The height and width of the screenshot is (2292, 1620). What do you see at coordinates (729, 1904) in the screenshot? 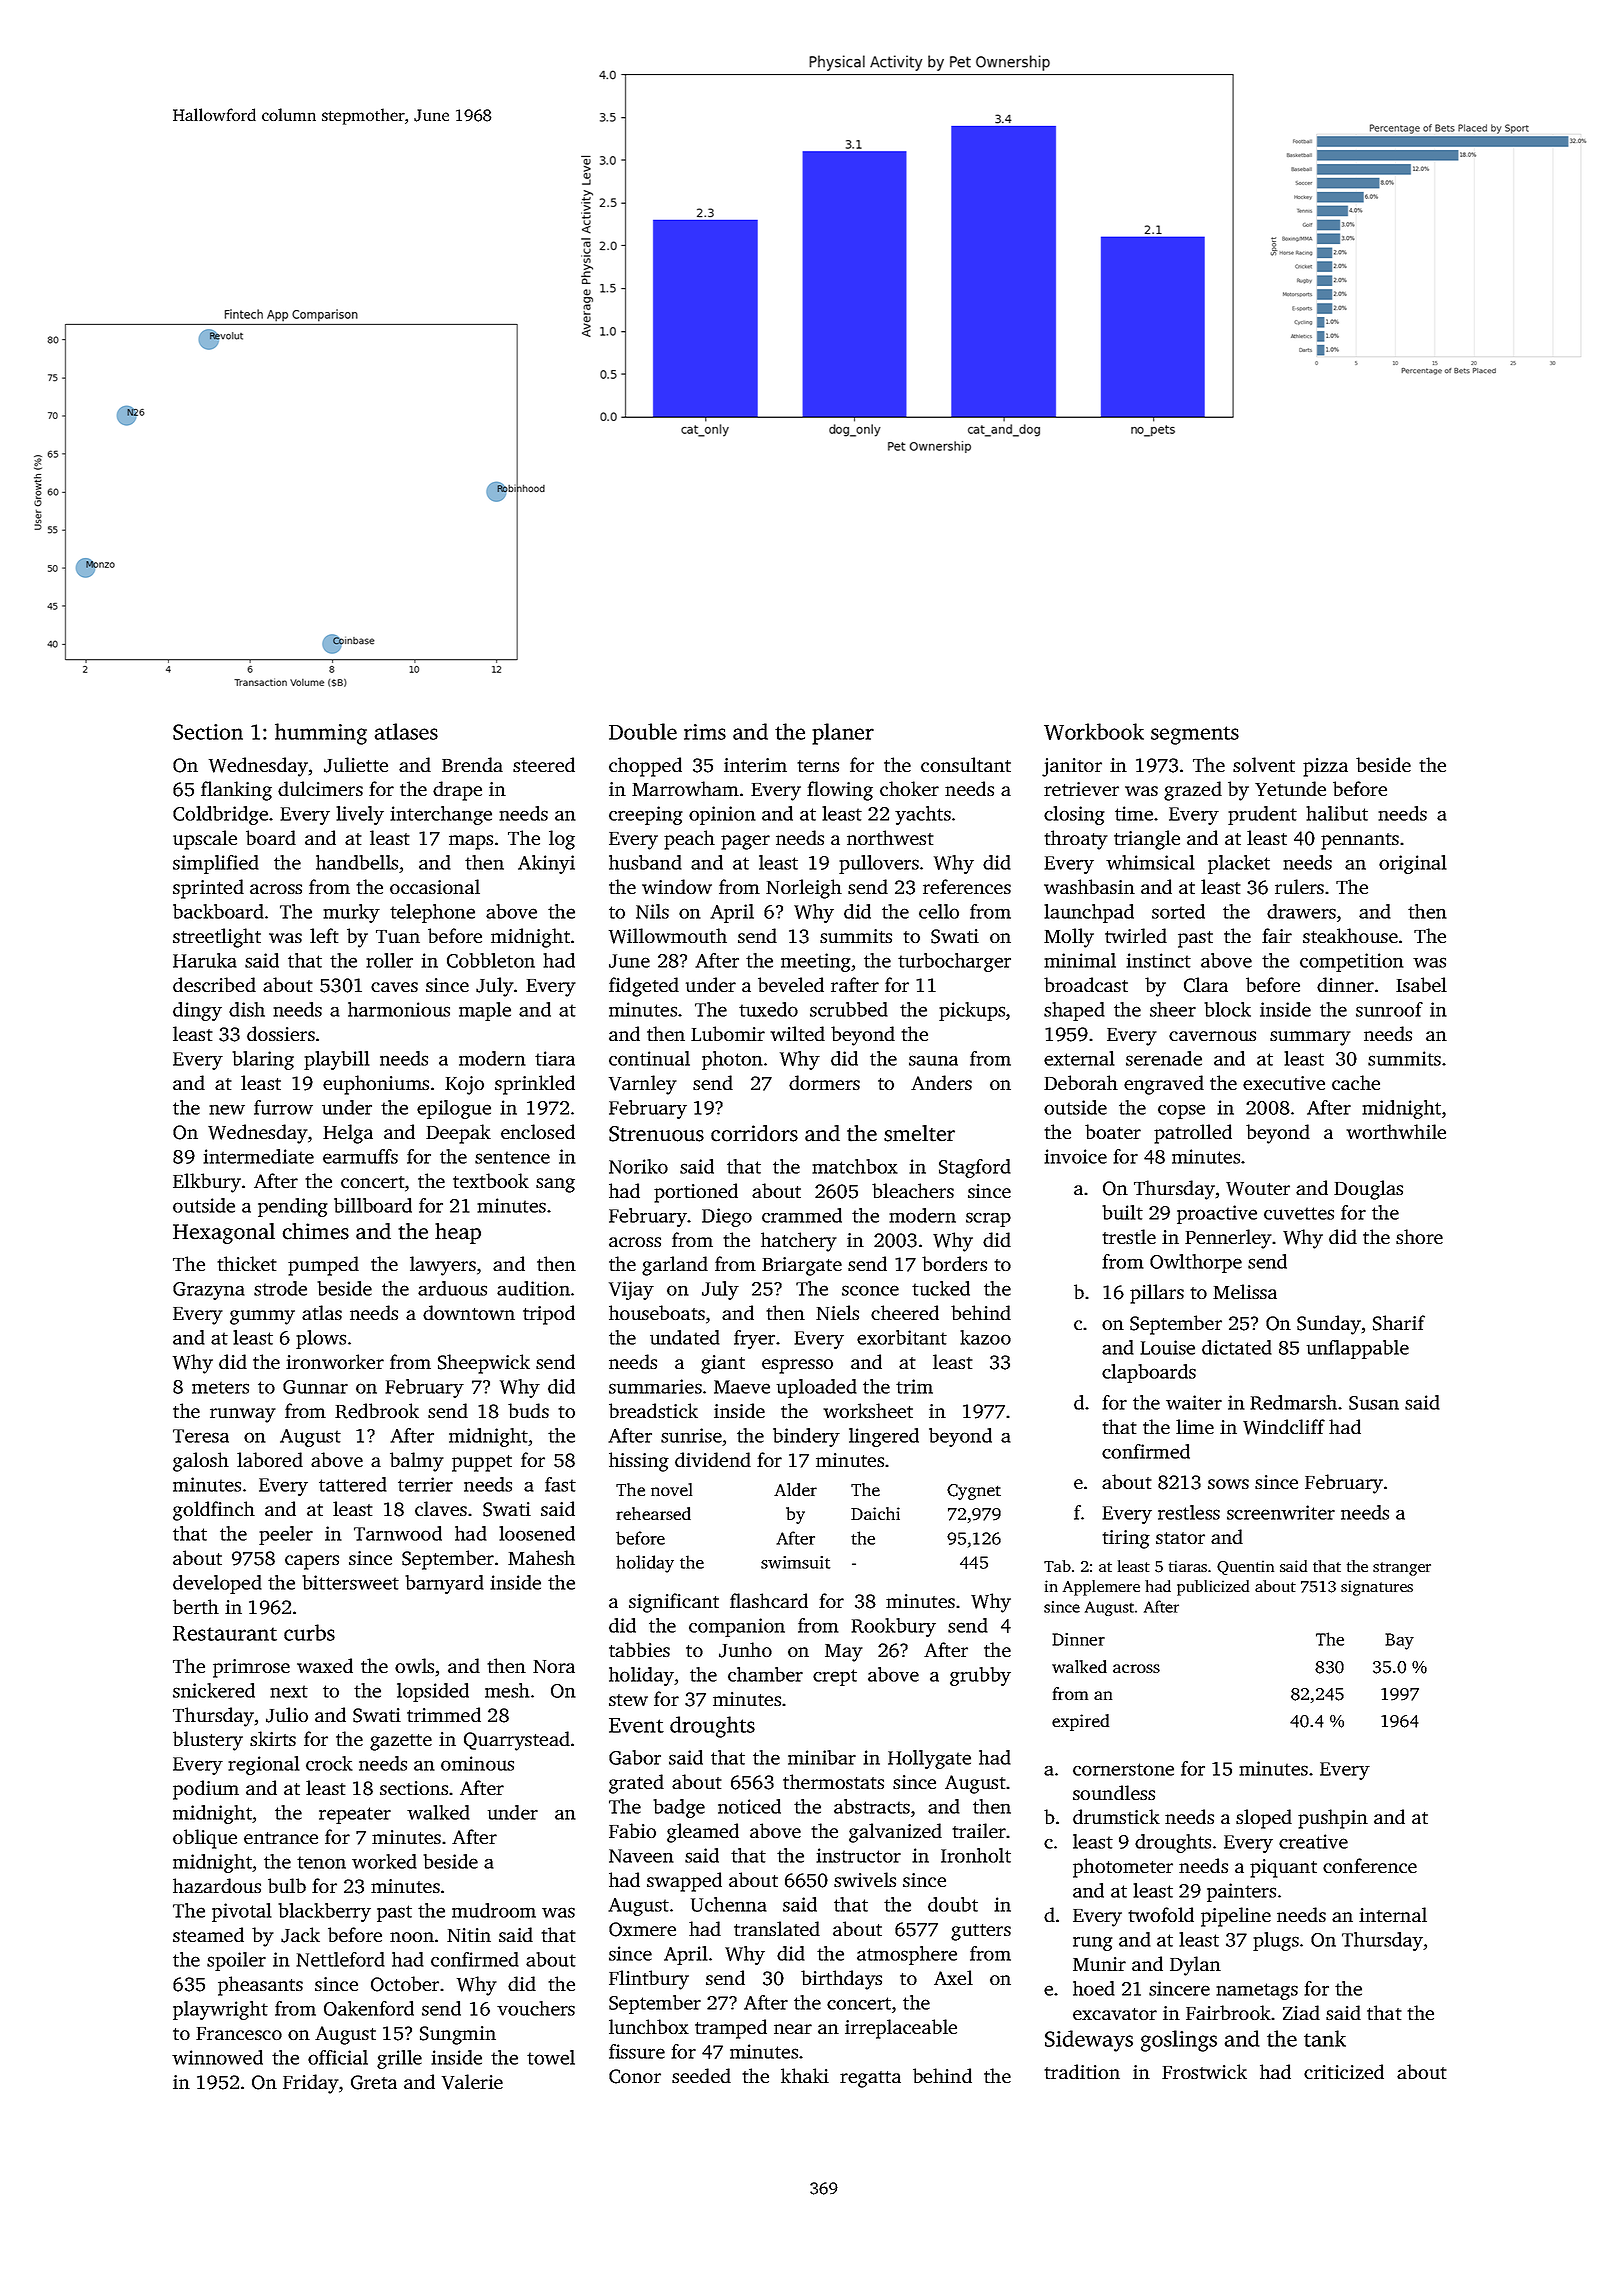
I see `Uchenna` at bounding box center [729, 1904].
